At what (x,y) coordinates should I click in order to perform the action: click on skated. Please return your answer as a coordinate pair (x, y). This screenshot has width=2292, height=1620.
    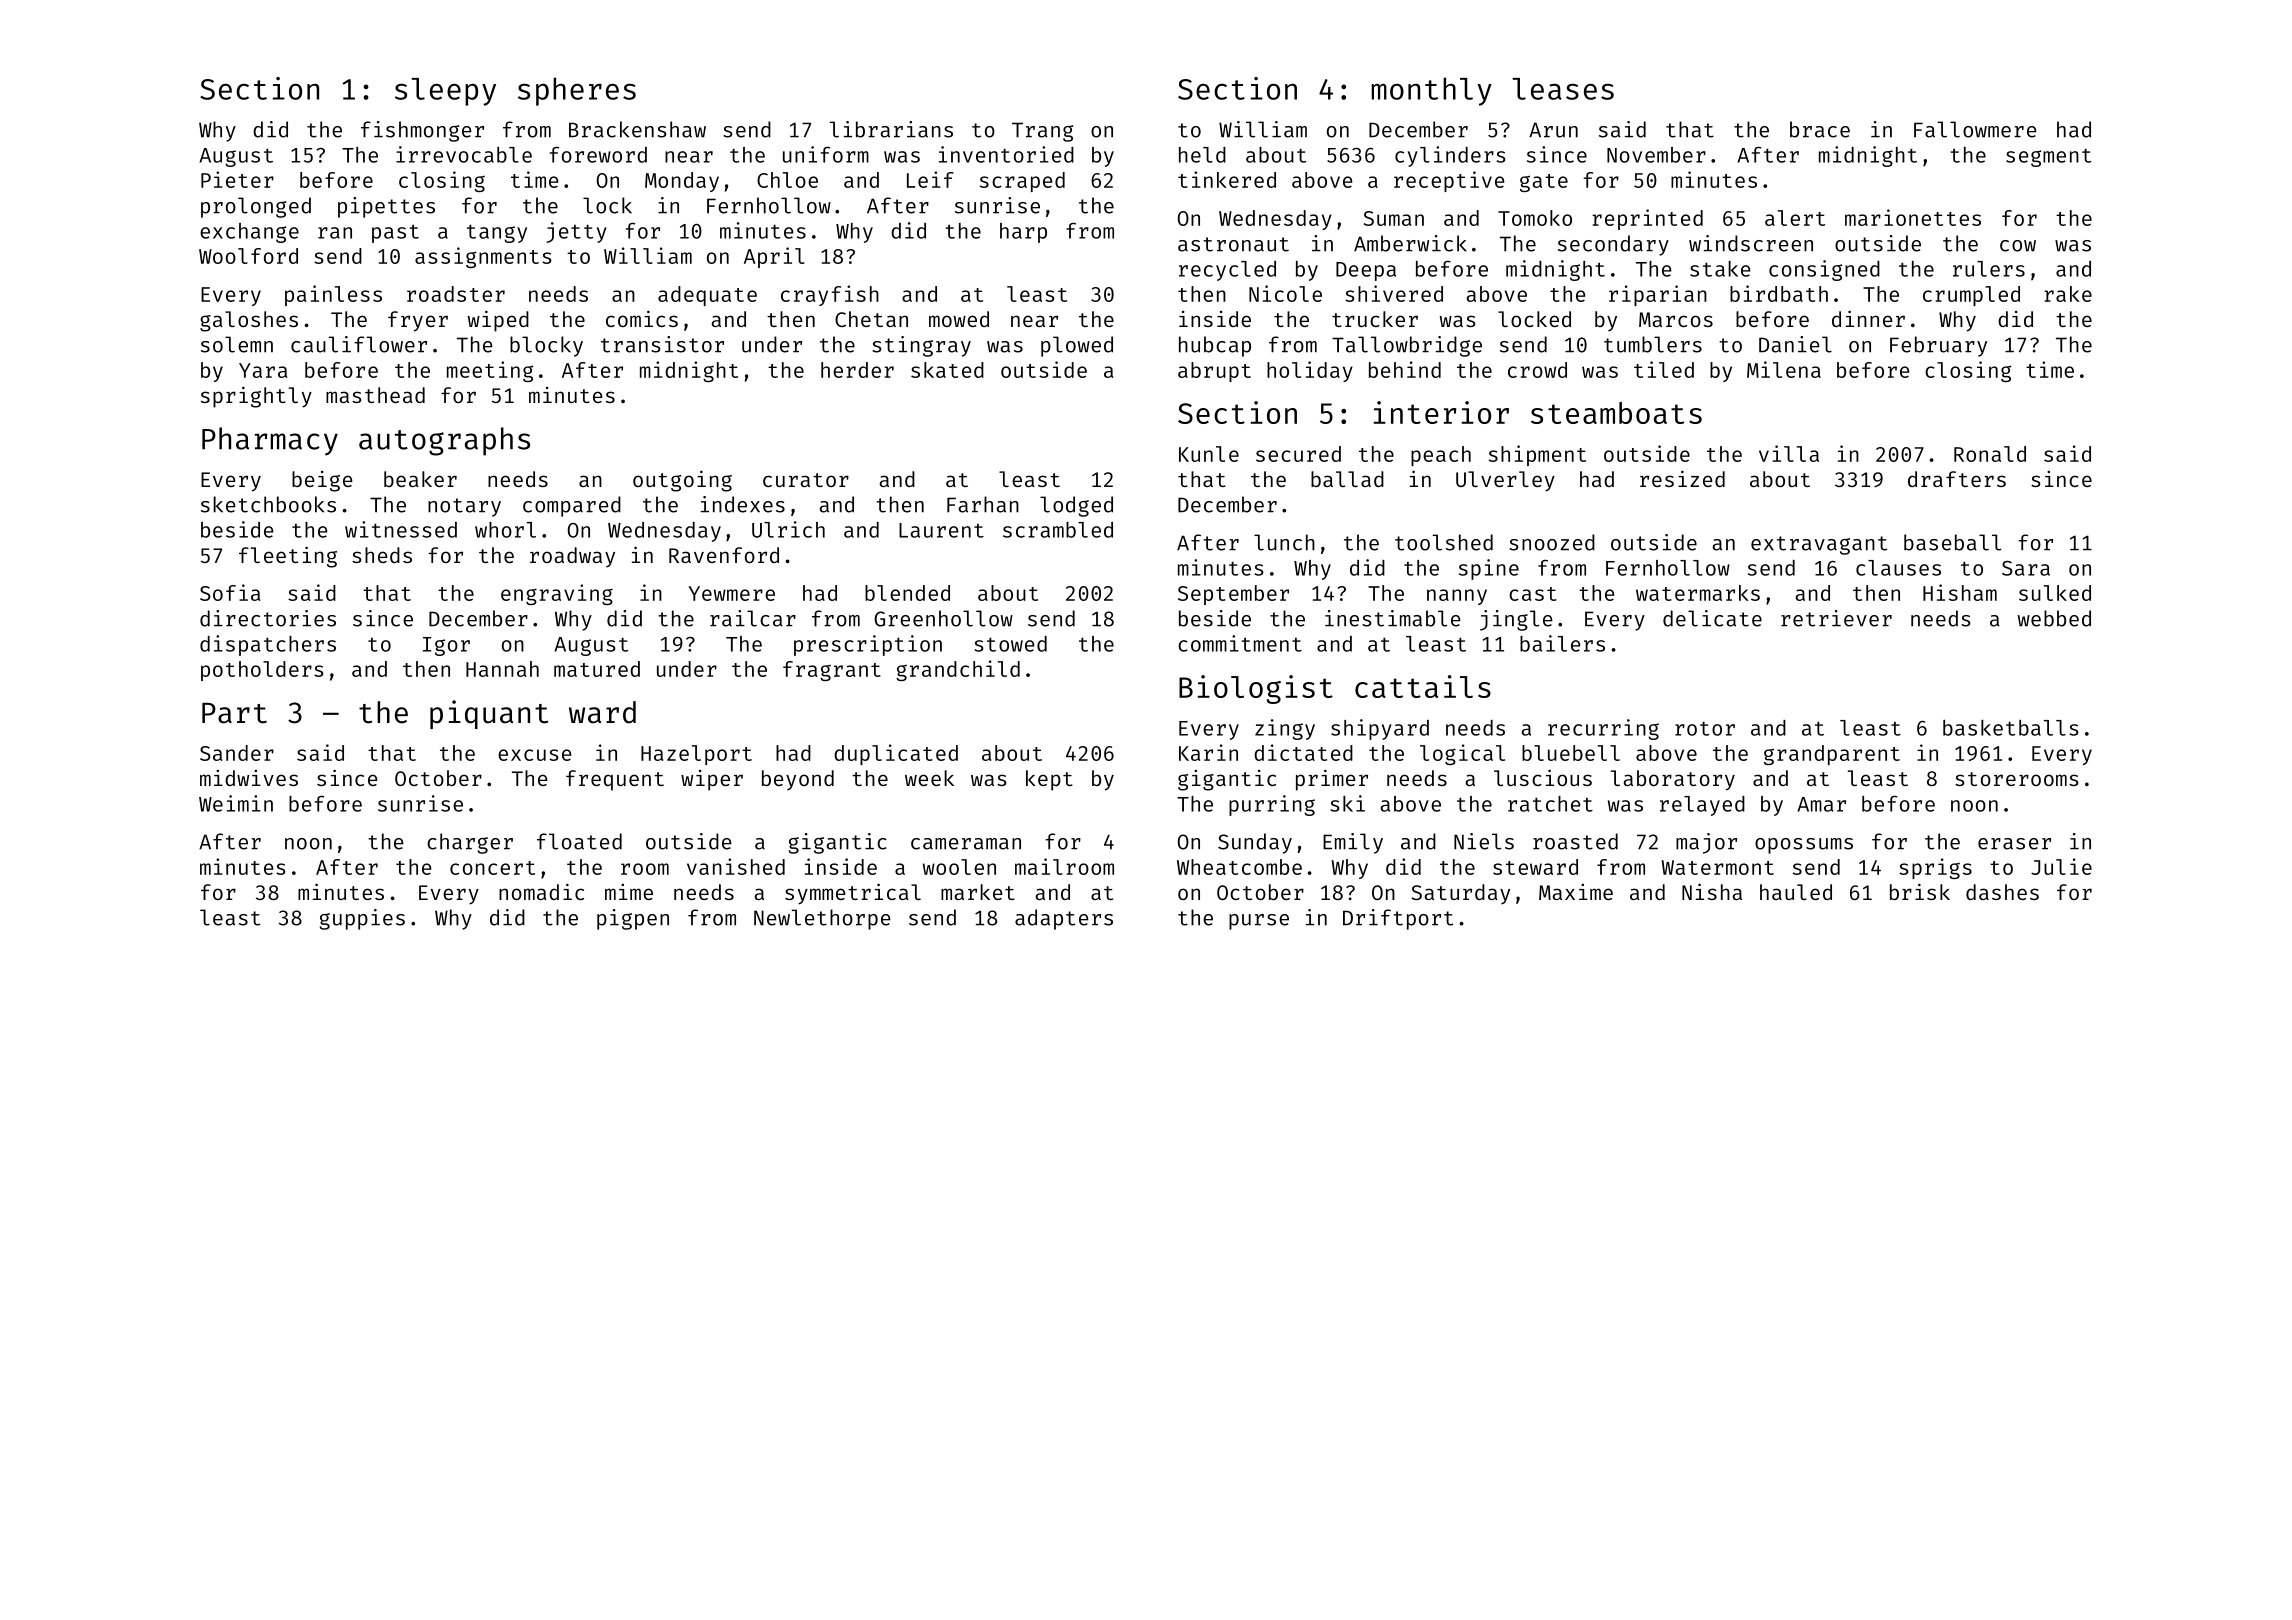
    Looking at the image, I should click on (947, 370).
